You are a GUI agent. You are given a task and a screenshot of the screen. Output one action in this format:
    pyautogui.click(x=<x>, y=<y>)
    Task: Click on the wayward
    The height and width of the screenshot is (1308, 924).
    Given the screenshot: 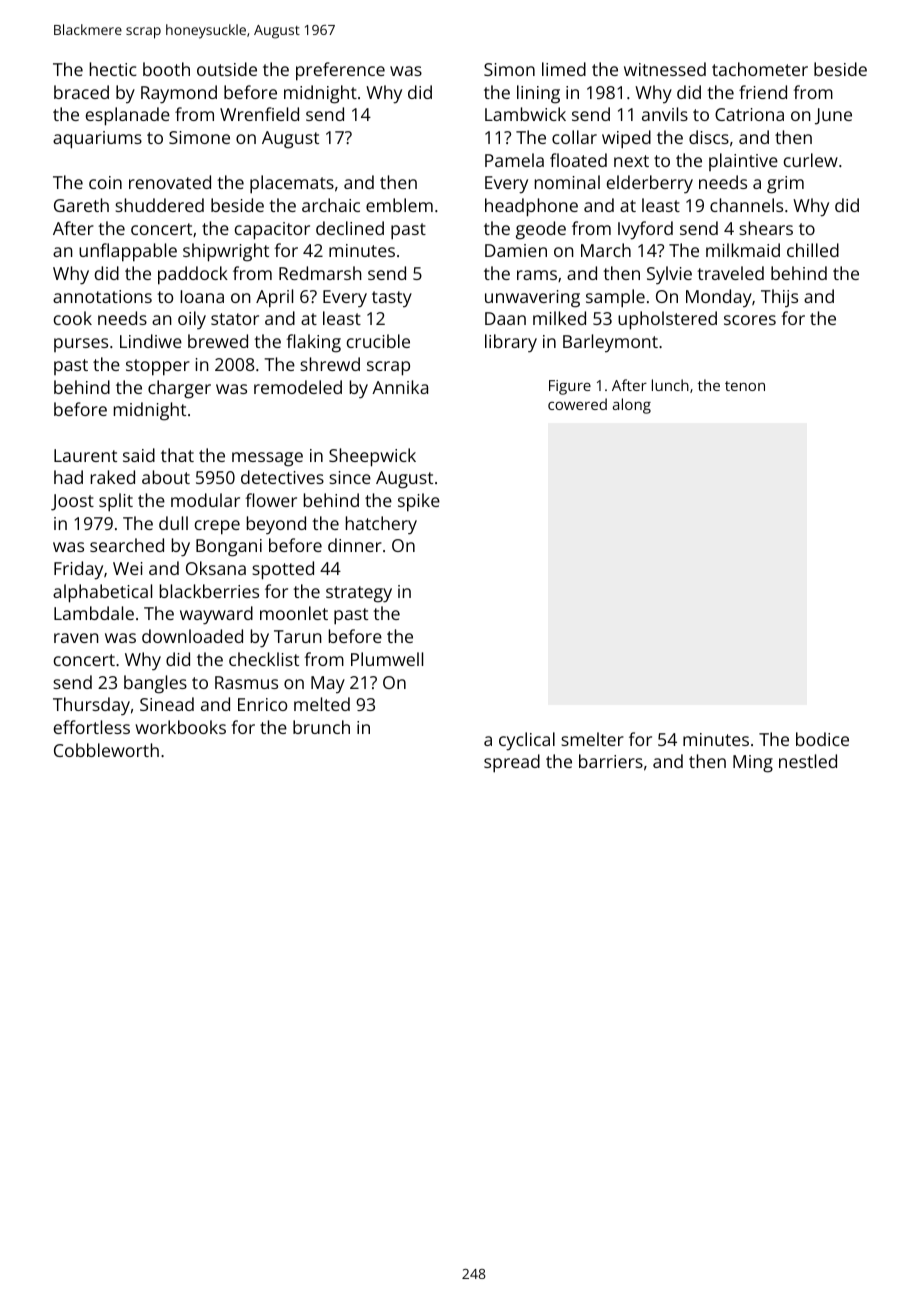 What is the action you would take?
    pyautogui.click(x=216, y=615)
